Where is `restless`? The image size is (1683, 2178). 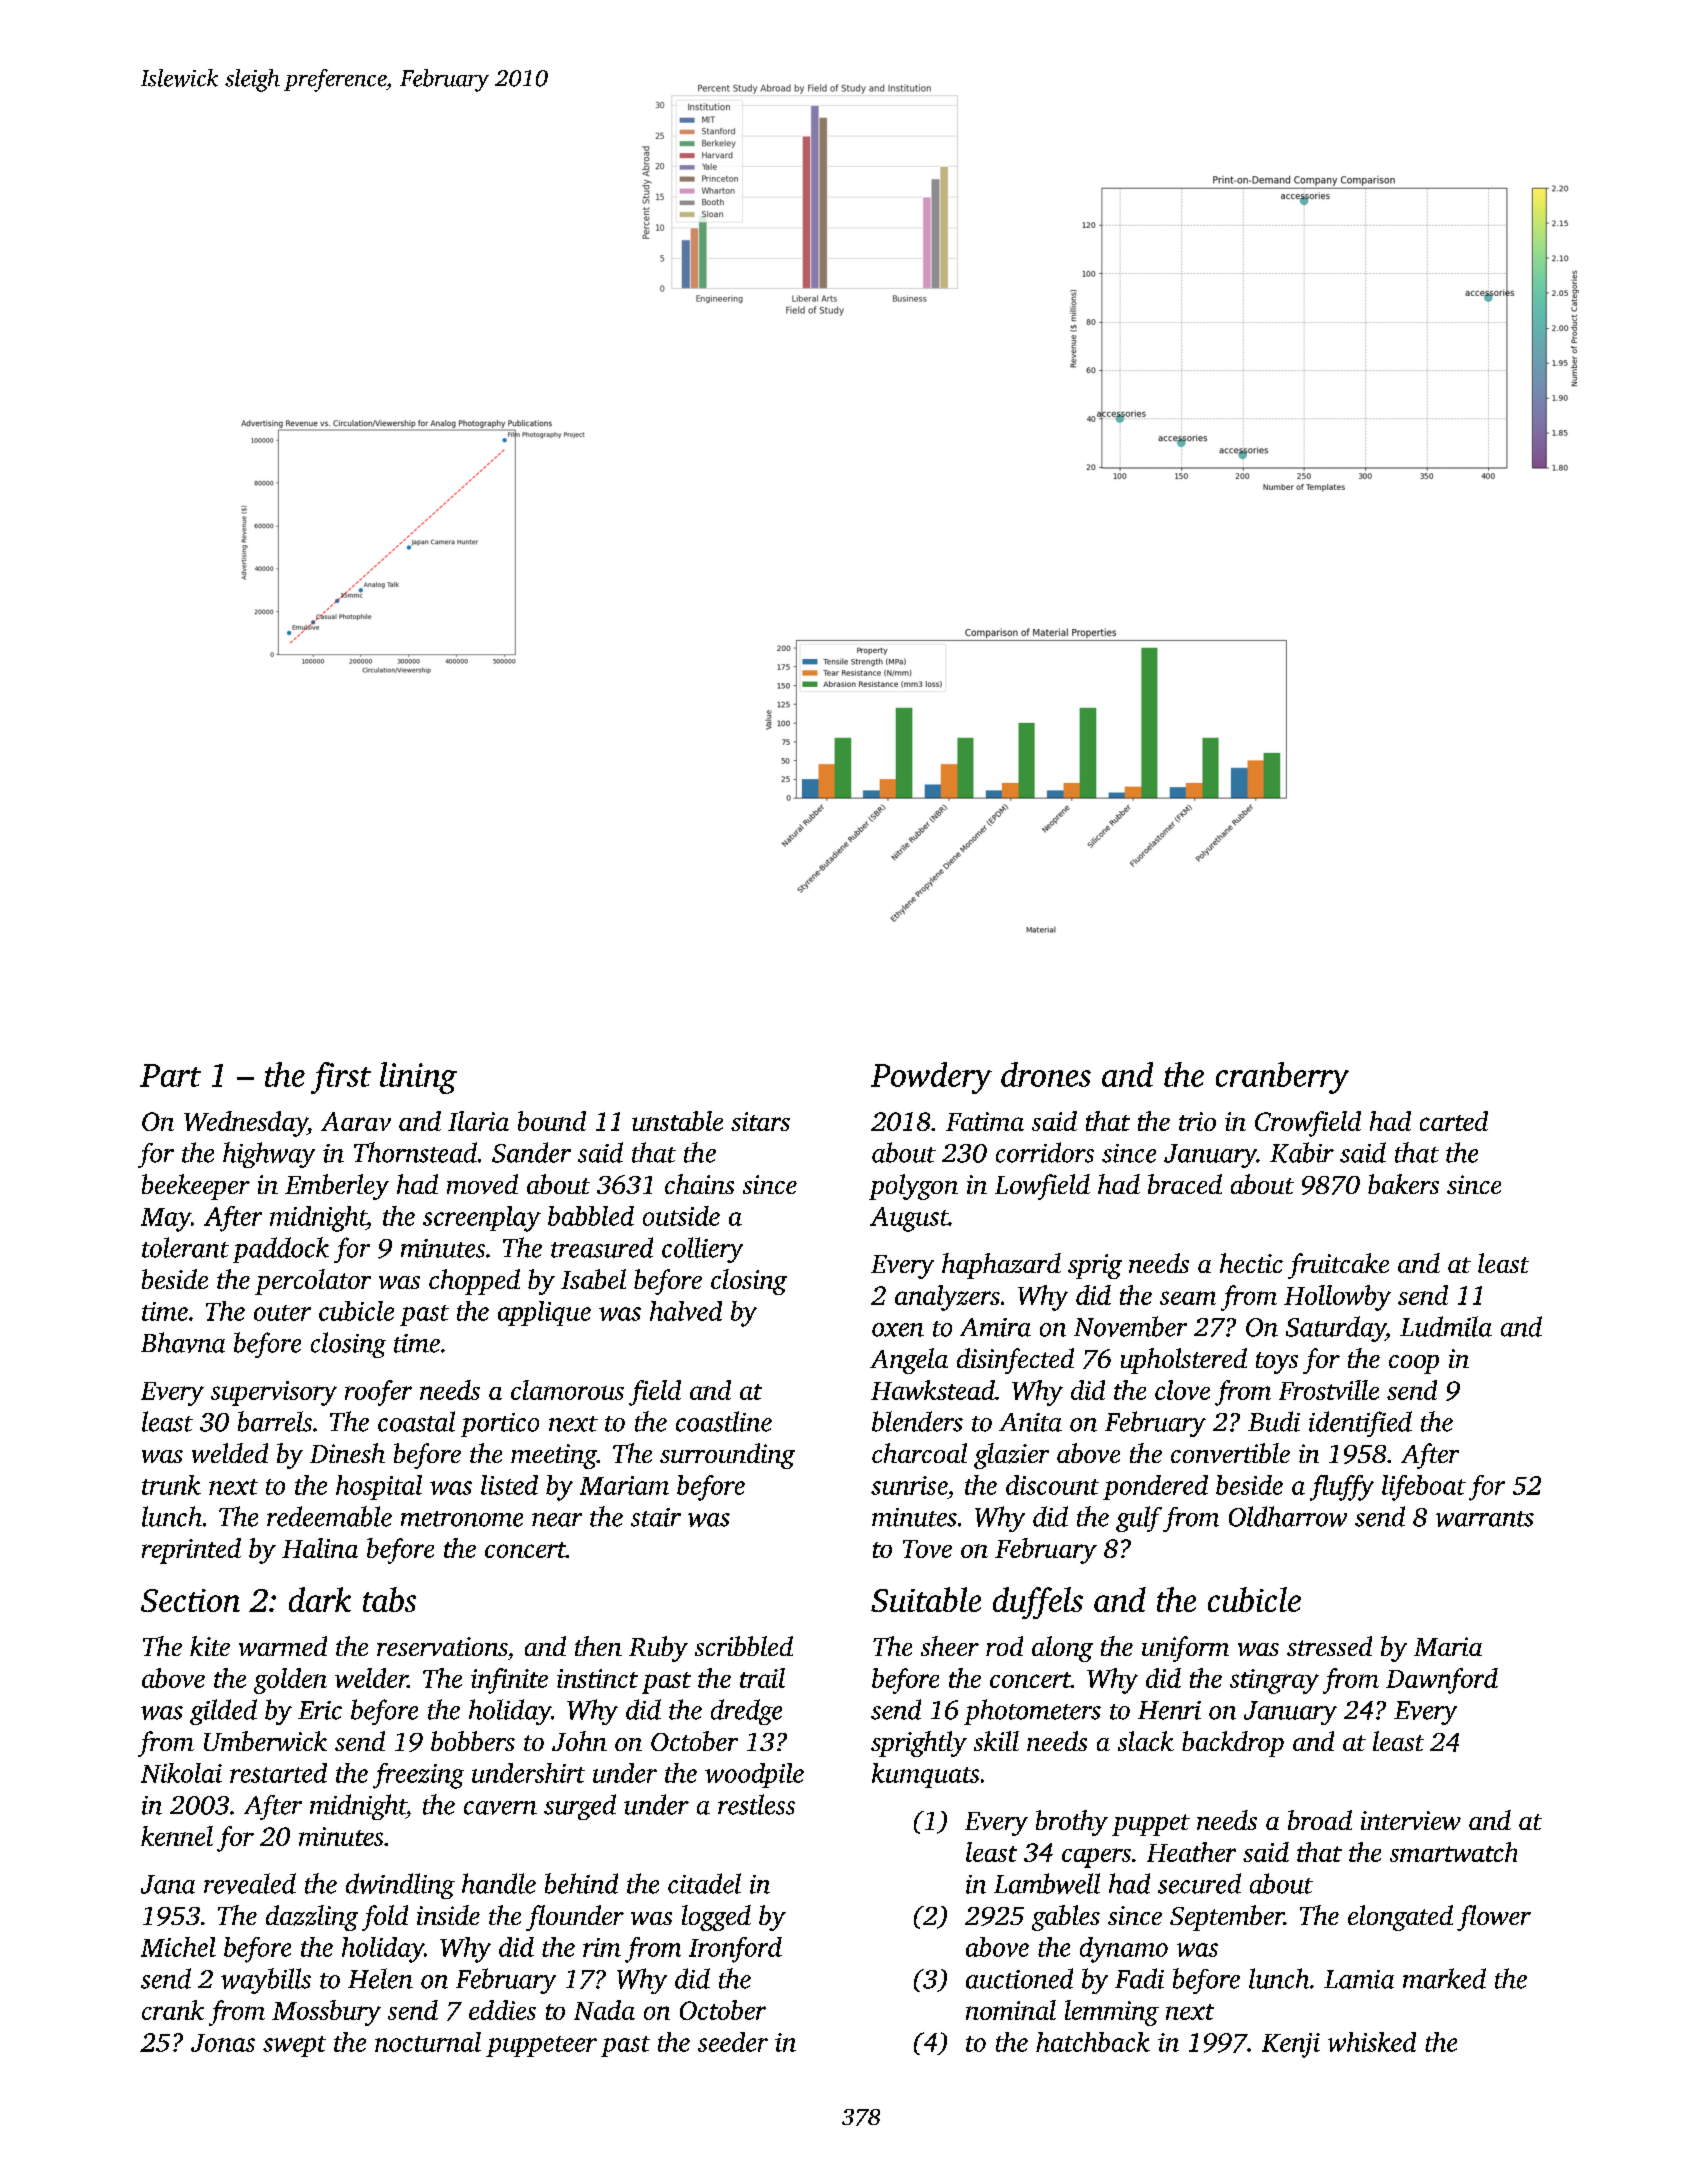
restless is located at coordinates (756, 1804).
